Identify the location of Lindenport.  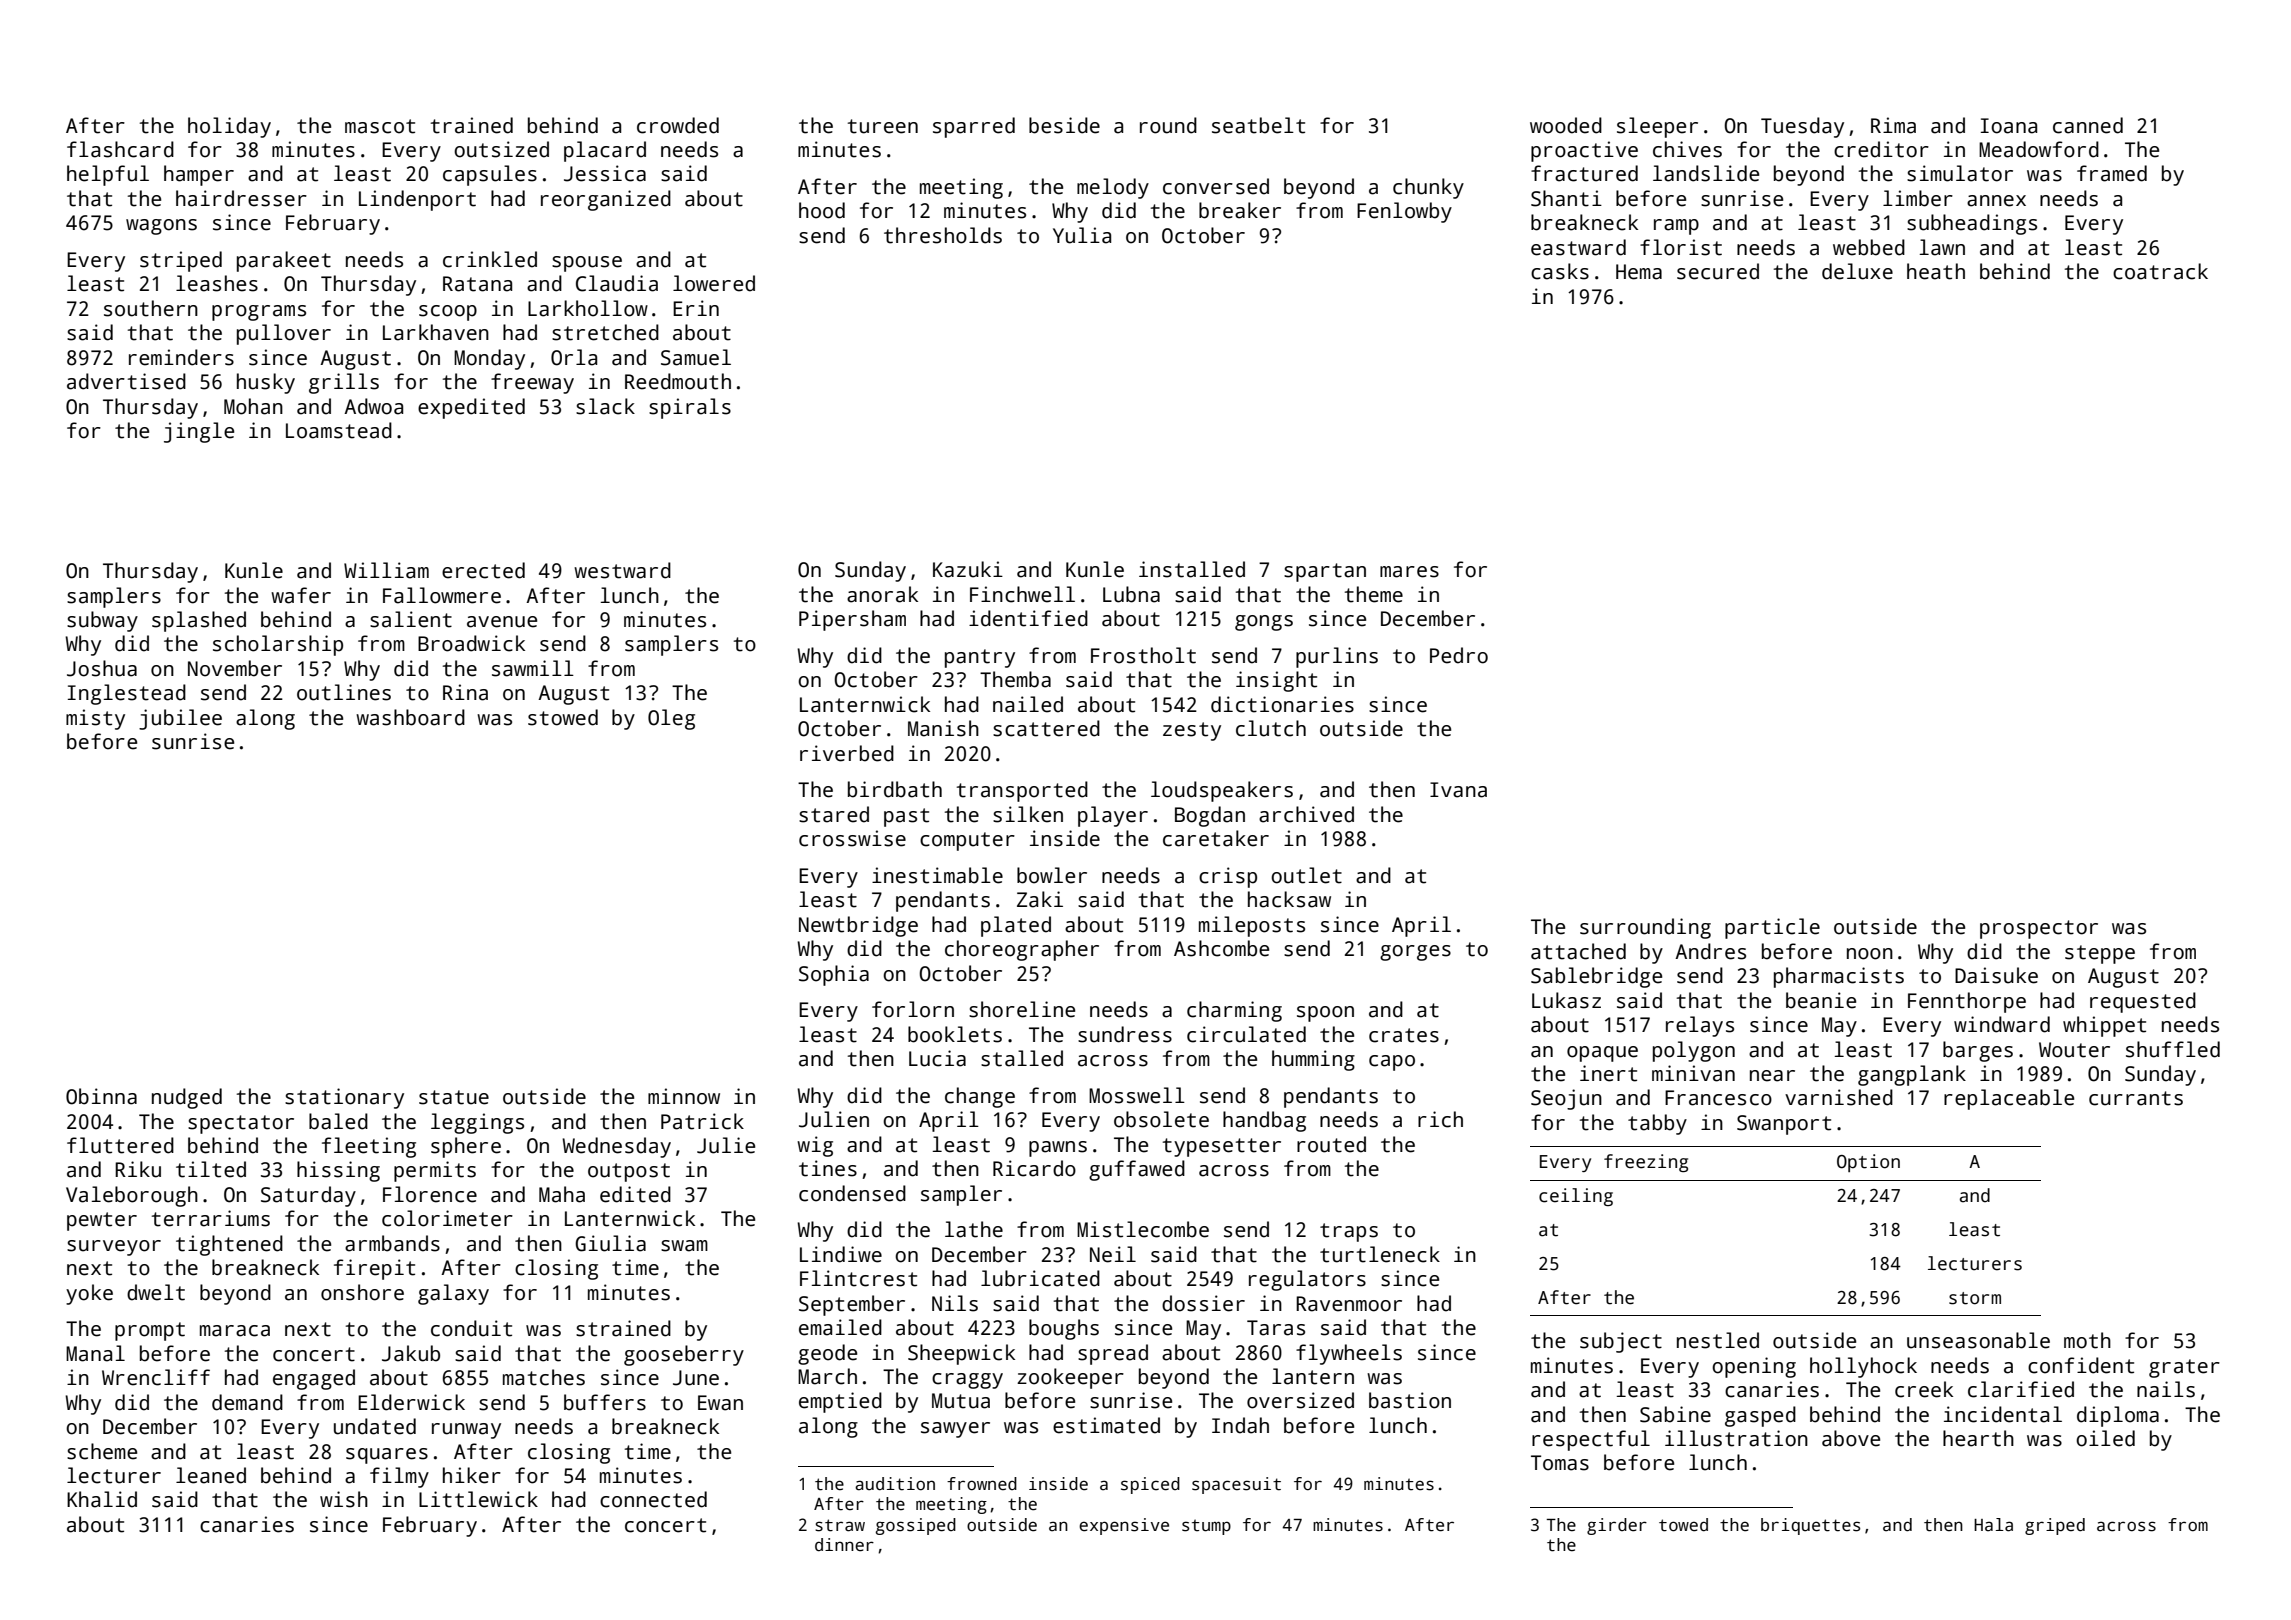
(417, 200).
